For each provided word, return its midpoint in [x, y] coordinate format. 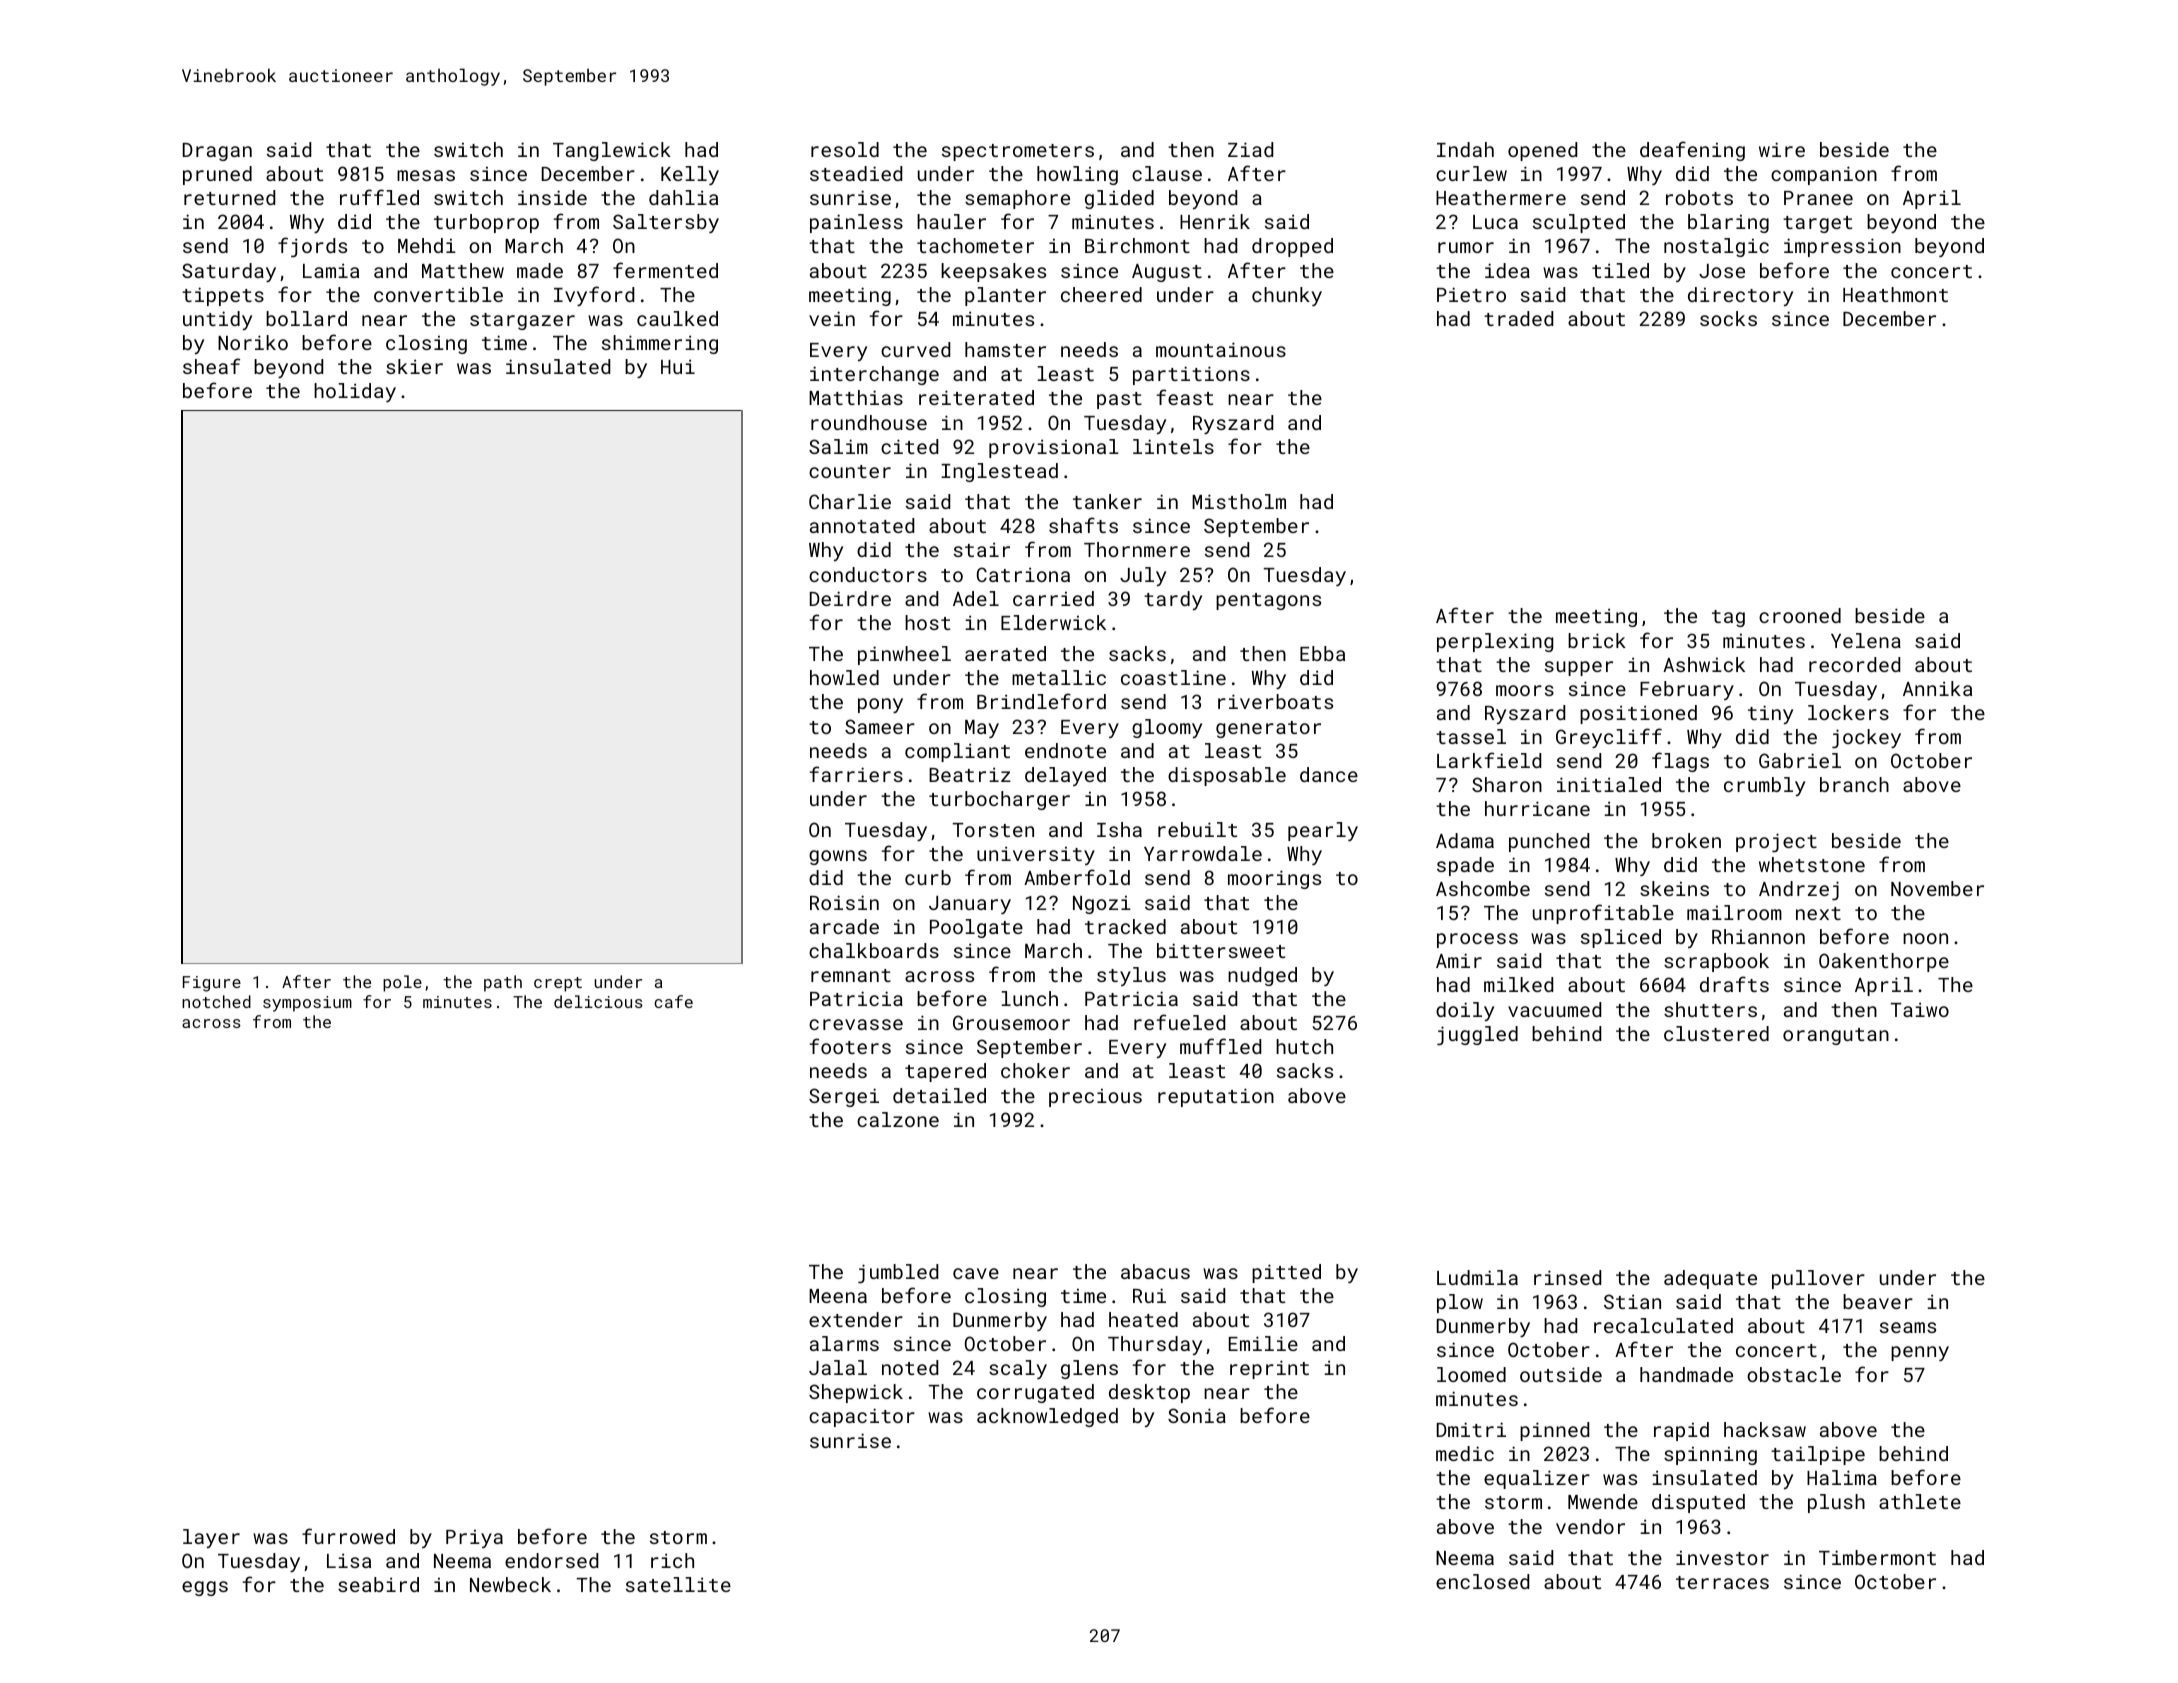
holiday [355, 392]
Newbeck [510, 1584]
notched [216, 1001]
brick [1597, 640]
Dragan [217, 152]
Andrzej [1799, 890]
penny [1920, 1353]
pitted [1286, 1273]
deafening [1692, 151]
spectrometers [1018, 152]
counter [850, 471]
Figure [212, 984]
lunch [1029, 998]
